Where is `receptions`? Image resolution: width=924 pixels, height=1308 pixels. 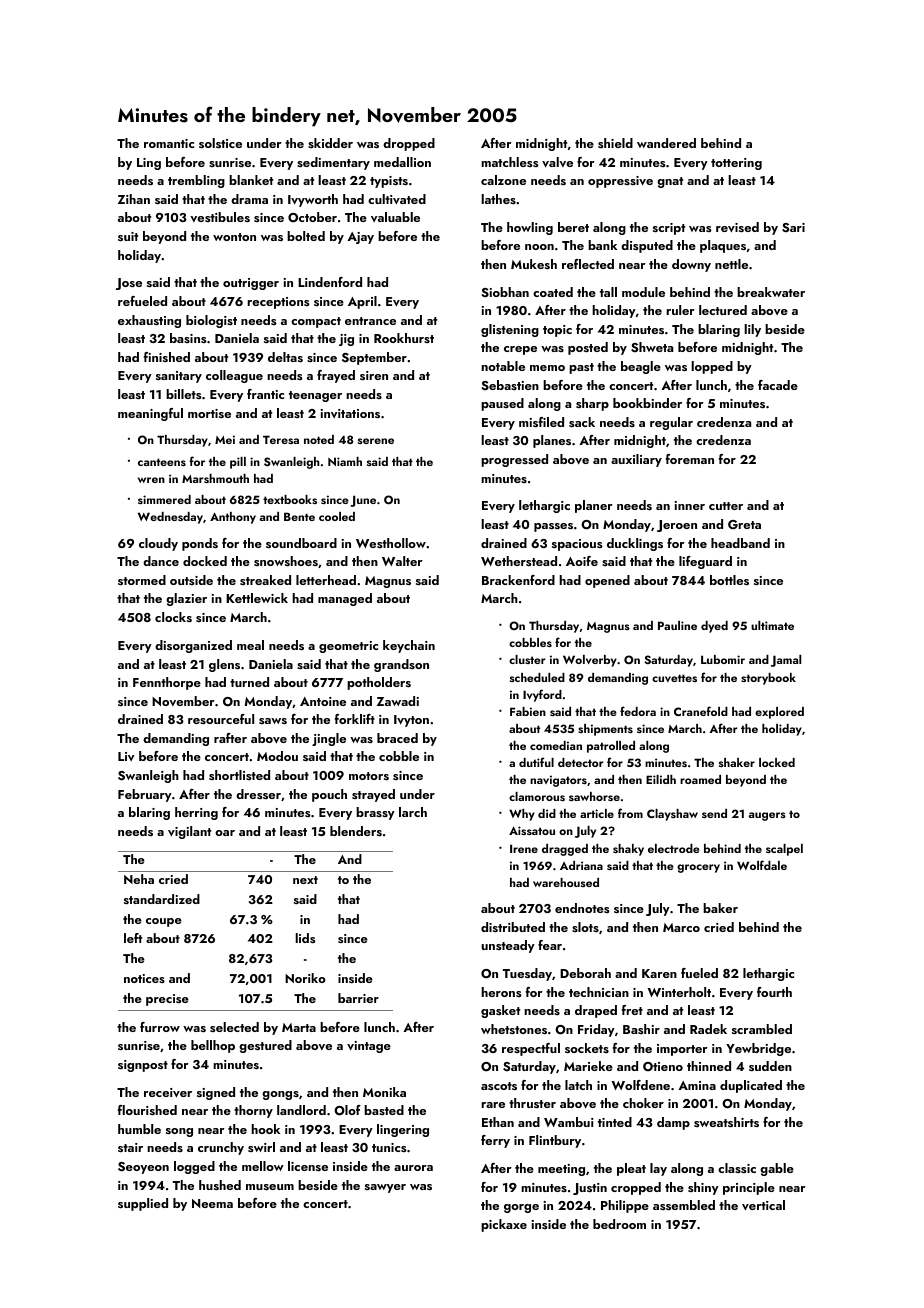 receptions is located at coordinates (278, 303).
